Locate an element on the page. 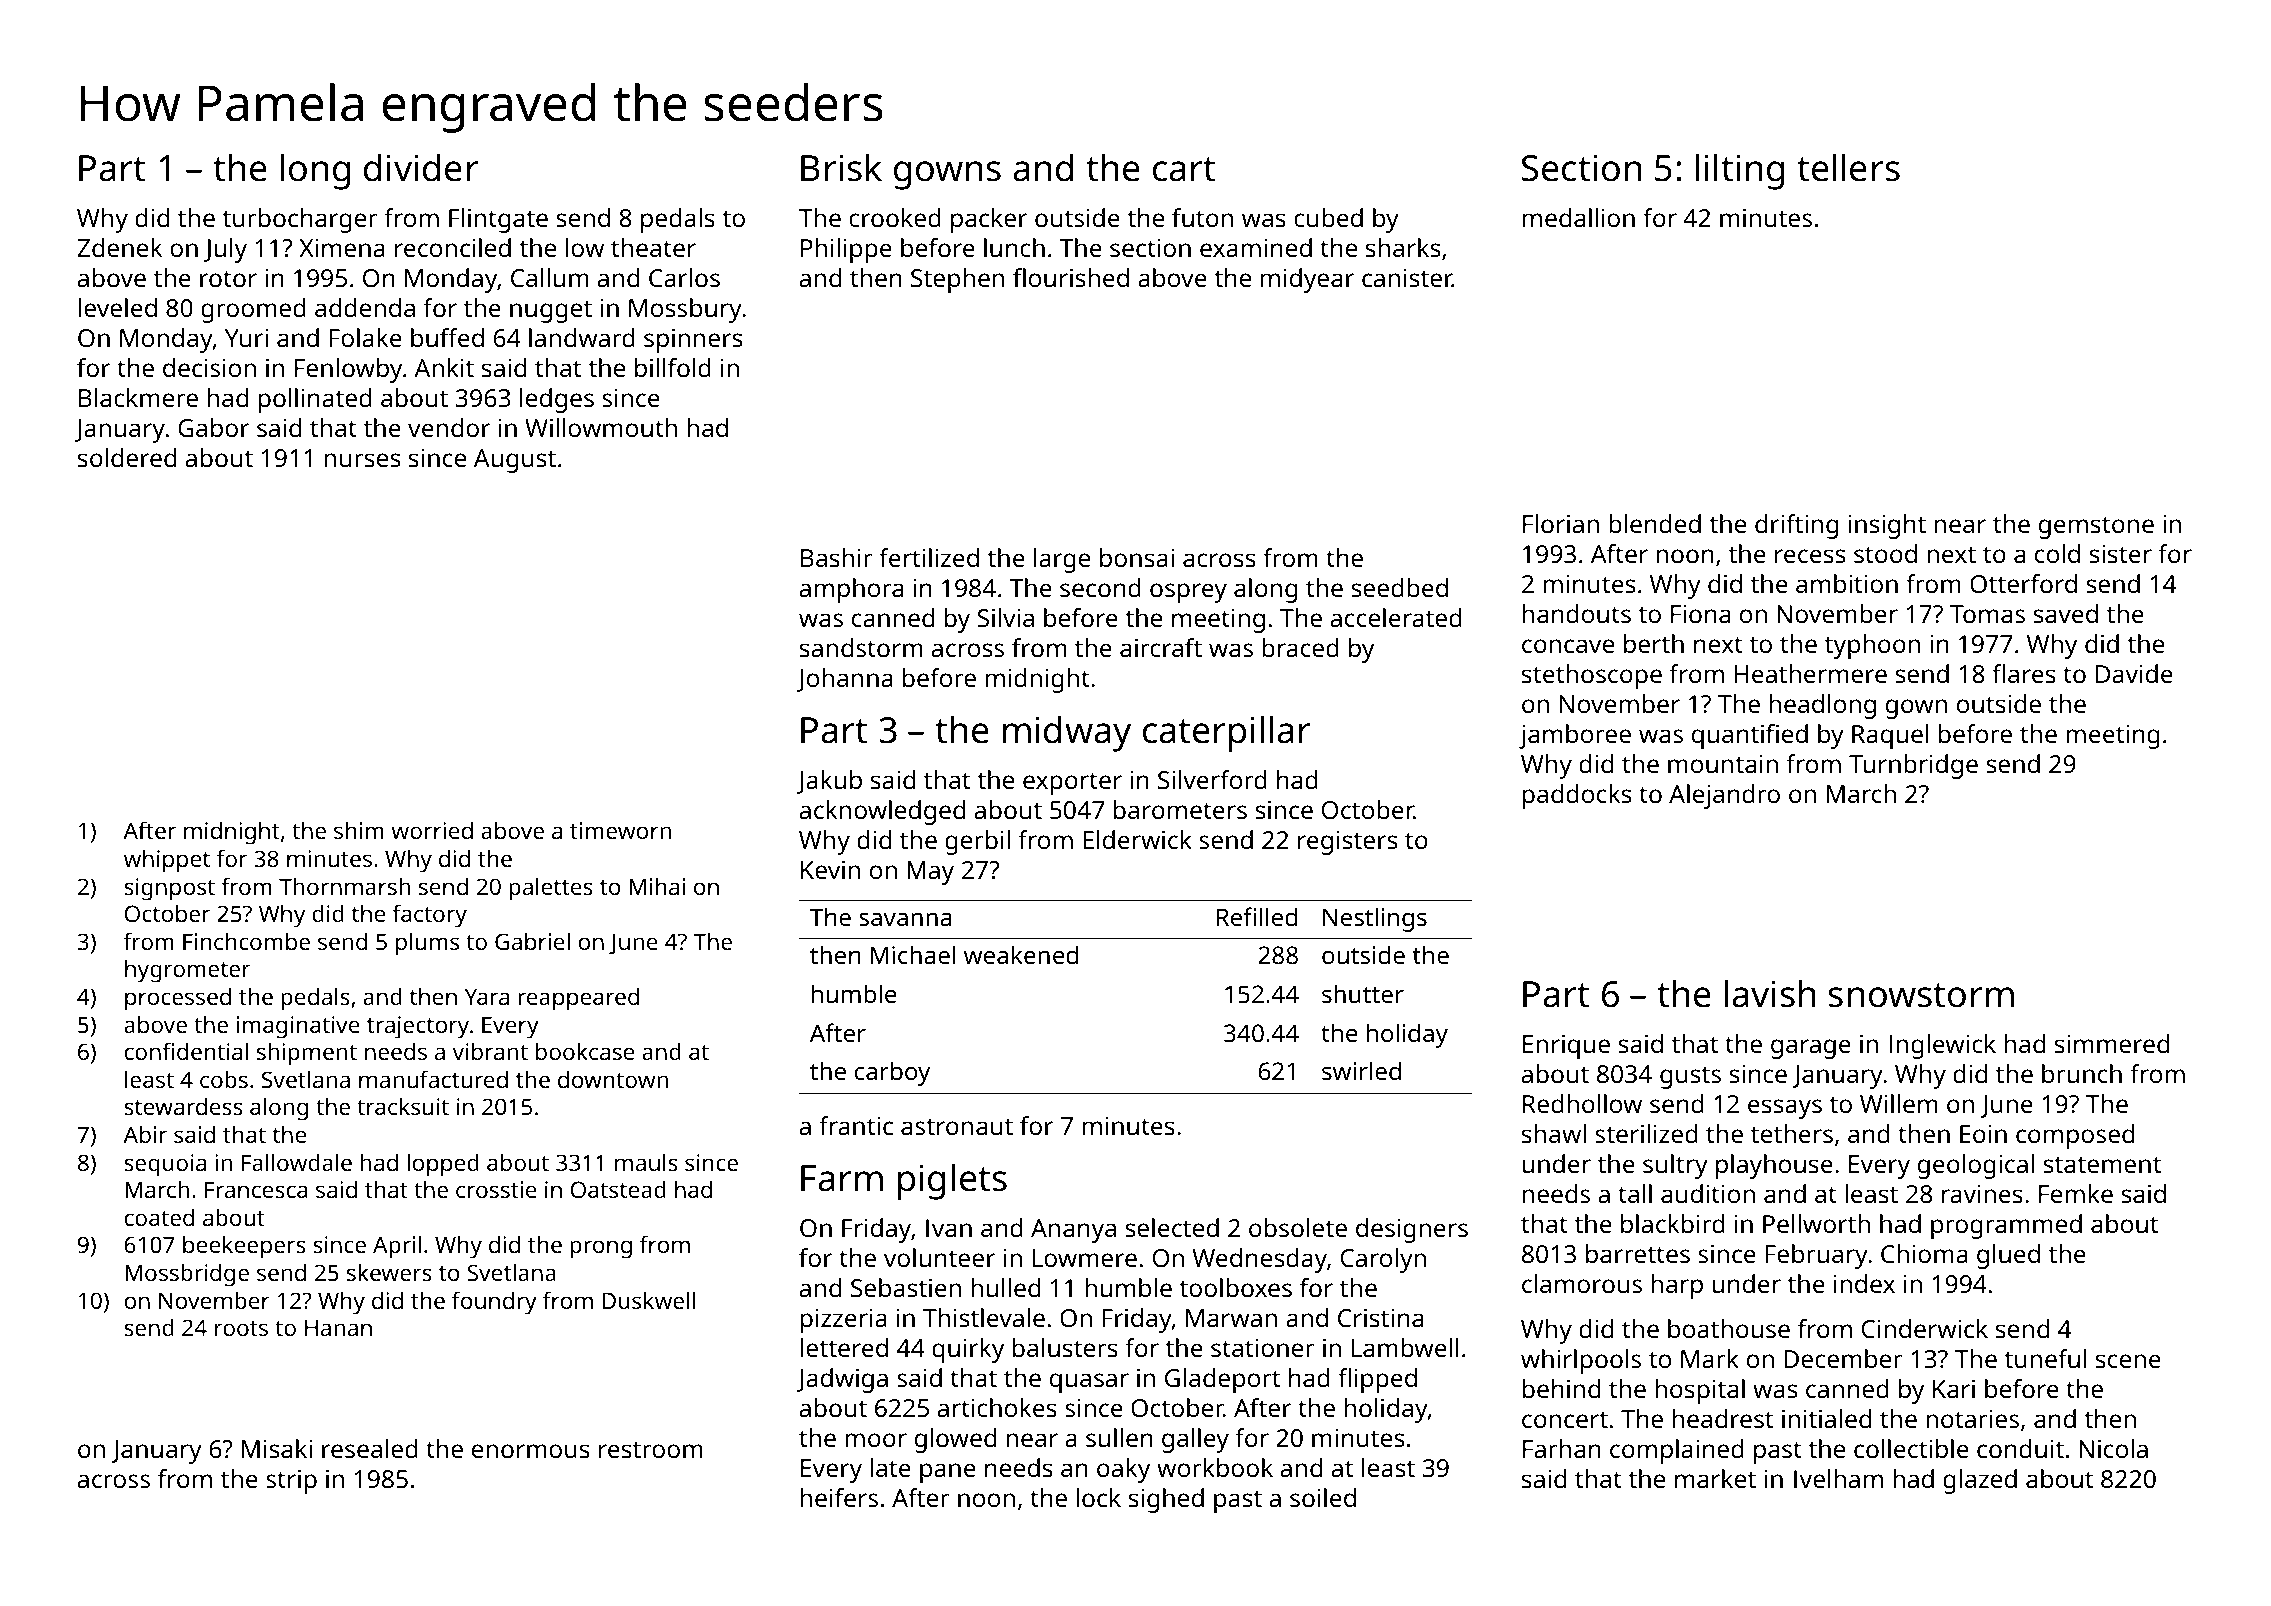 The image size is (2271, 1606). statement is located at coordinates (2102, 1164).
